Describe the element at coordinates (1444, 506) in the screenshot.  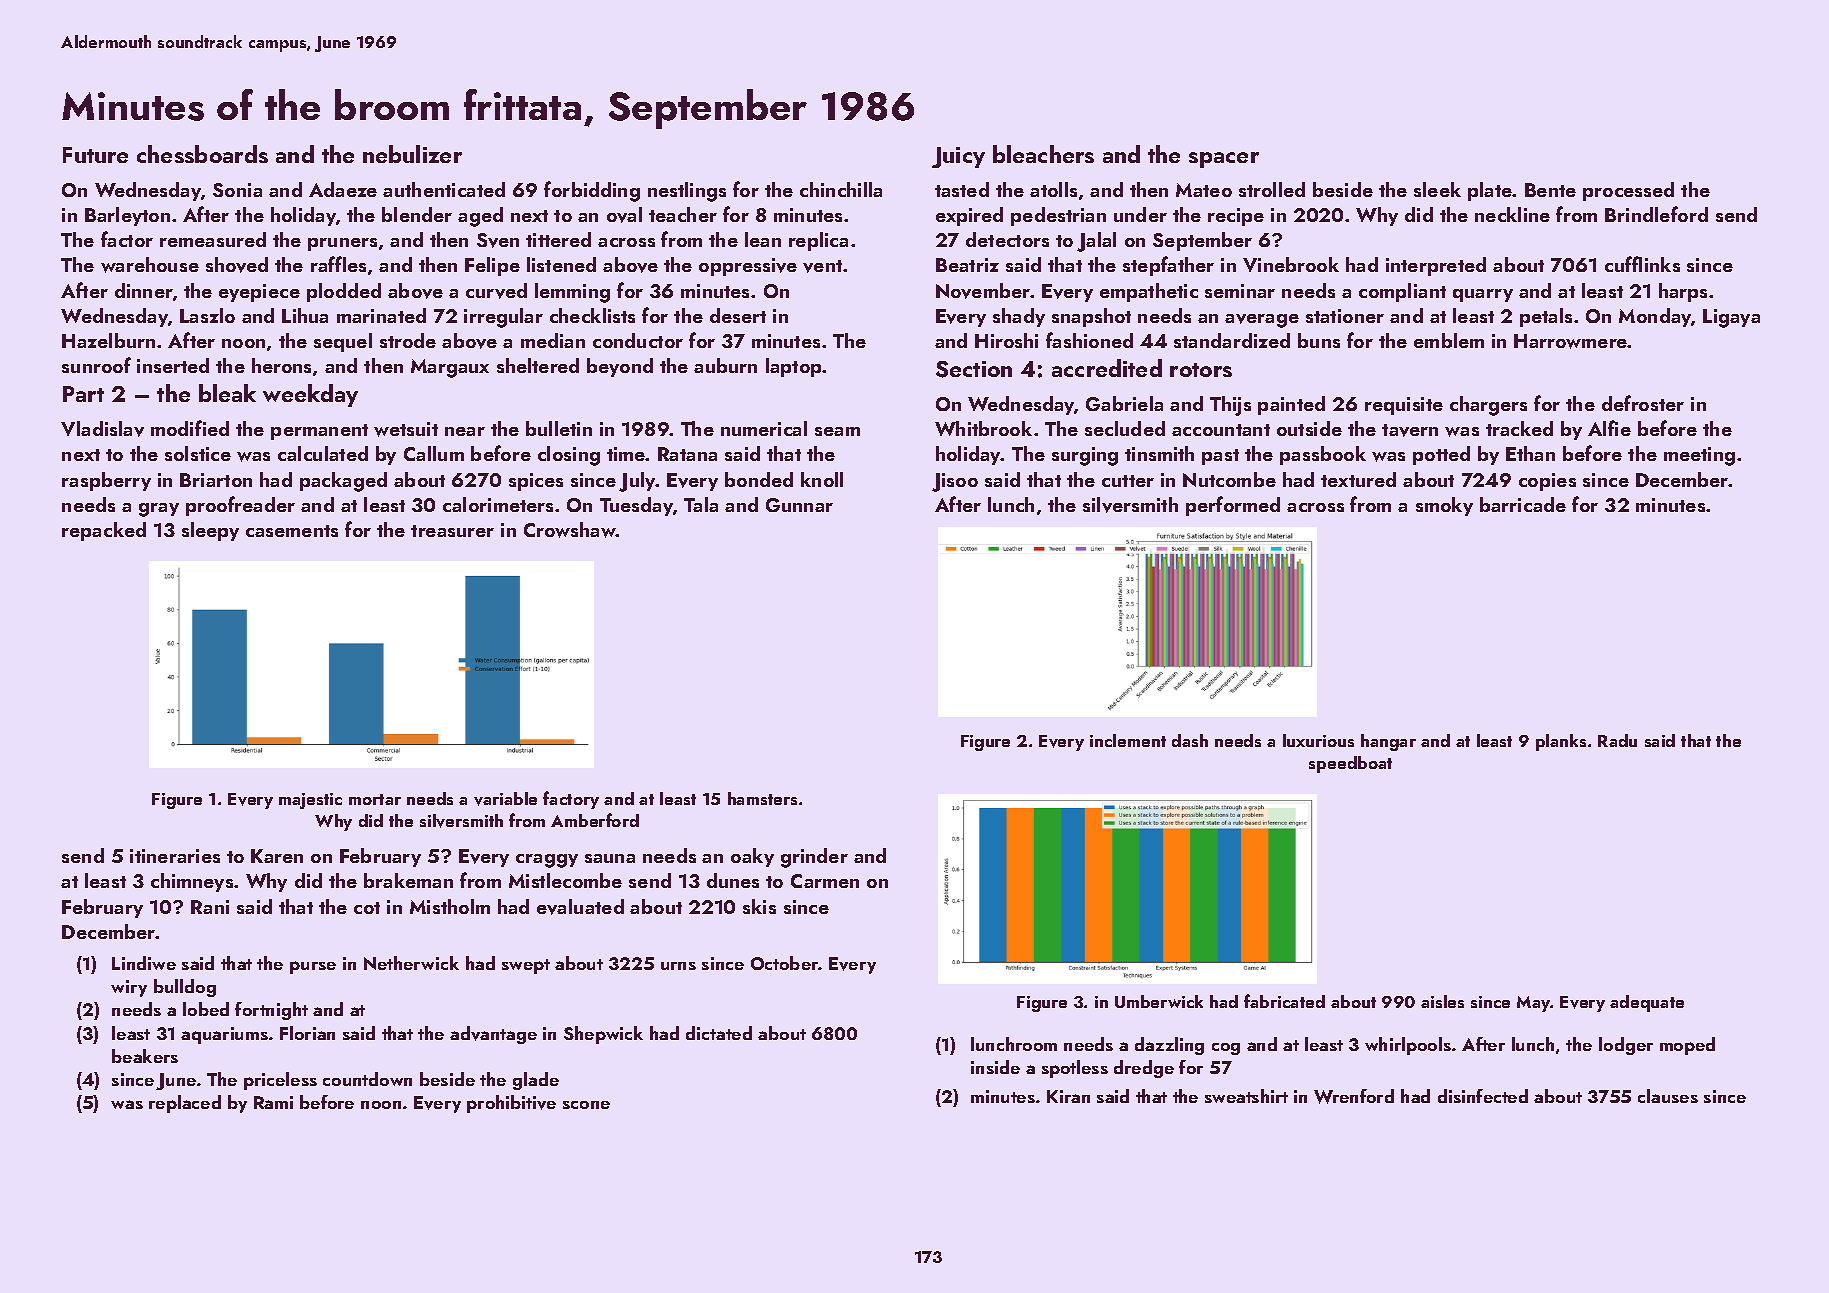
I see `smoky` at that location.
